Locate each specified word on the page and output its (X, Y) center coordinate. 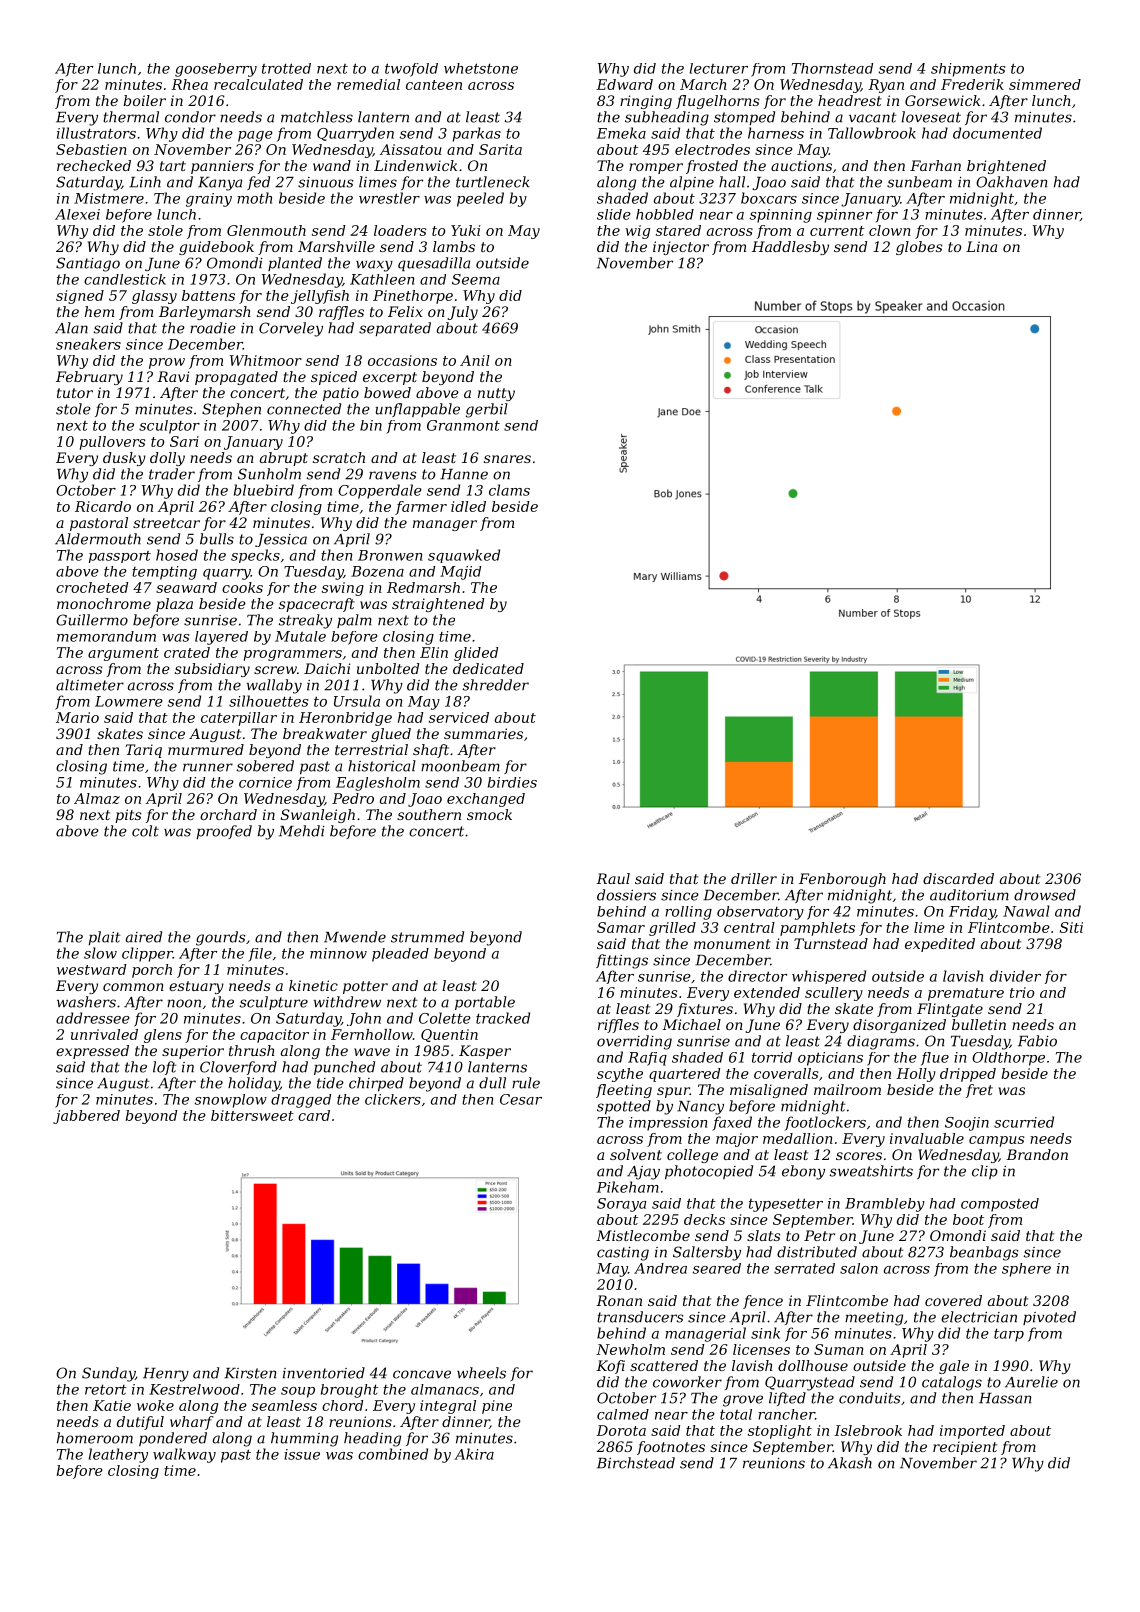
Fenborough (842, 880)
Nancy (700, 1108)
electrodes (712, 149)
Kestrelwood (194, 1389)
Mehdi (302, 831)
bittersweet (252, 1115)
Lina (981, 246)
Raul (613, 878)
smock (489, 814)
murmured (206, 749)
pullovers (112, 443)
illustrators (96, 133)
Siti (1071, 927)
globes (919, 248)
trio (1022, 992)
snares (507, 459)
